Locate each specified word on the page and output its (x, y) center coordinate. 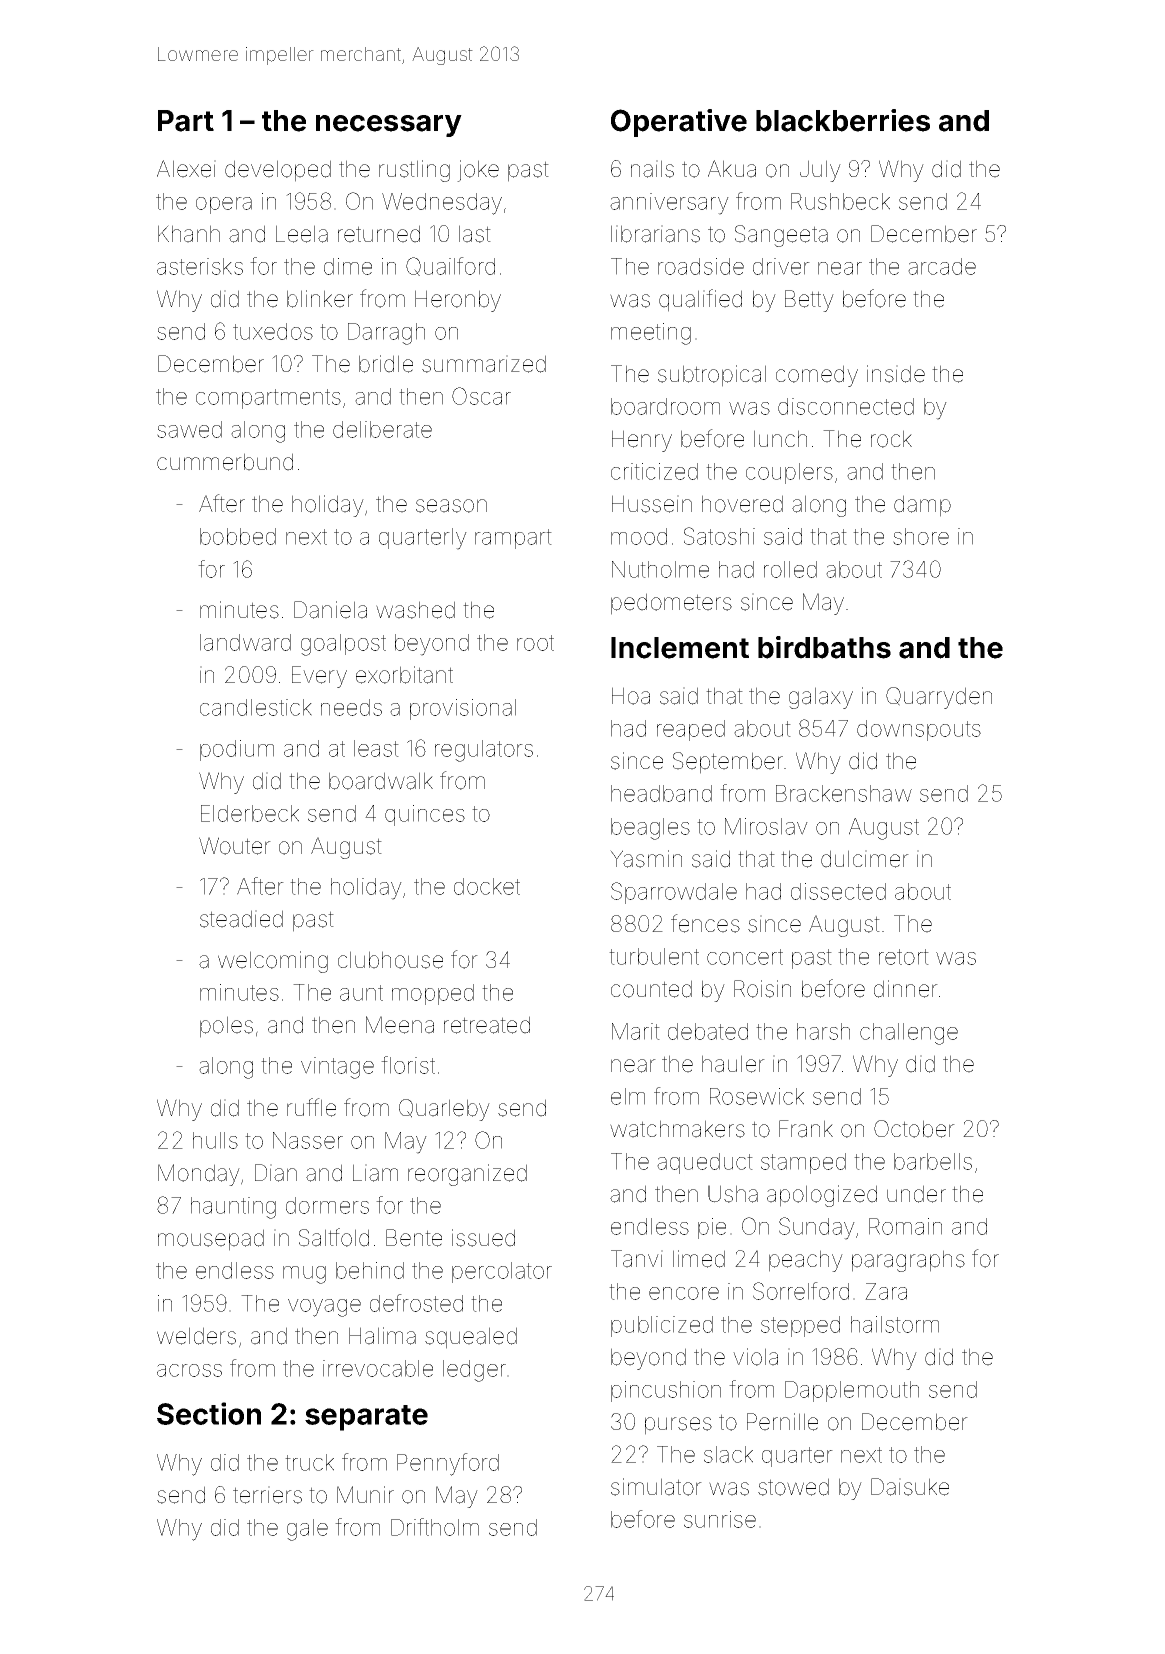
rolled (790, 569)
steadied (241, 919)
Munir (365, 1494)
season (451, 506)
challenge (909, 1034)
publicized (662, 1326)
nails (652, 169)
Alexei (186, 169)
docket (487, 886)
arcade (942, 266)
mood (639, 536)
